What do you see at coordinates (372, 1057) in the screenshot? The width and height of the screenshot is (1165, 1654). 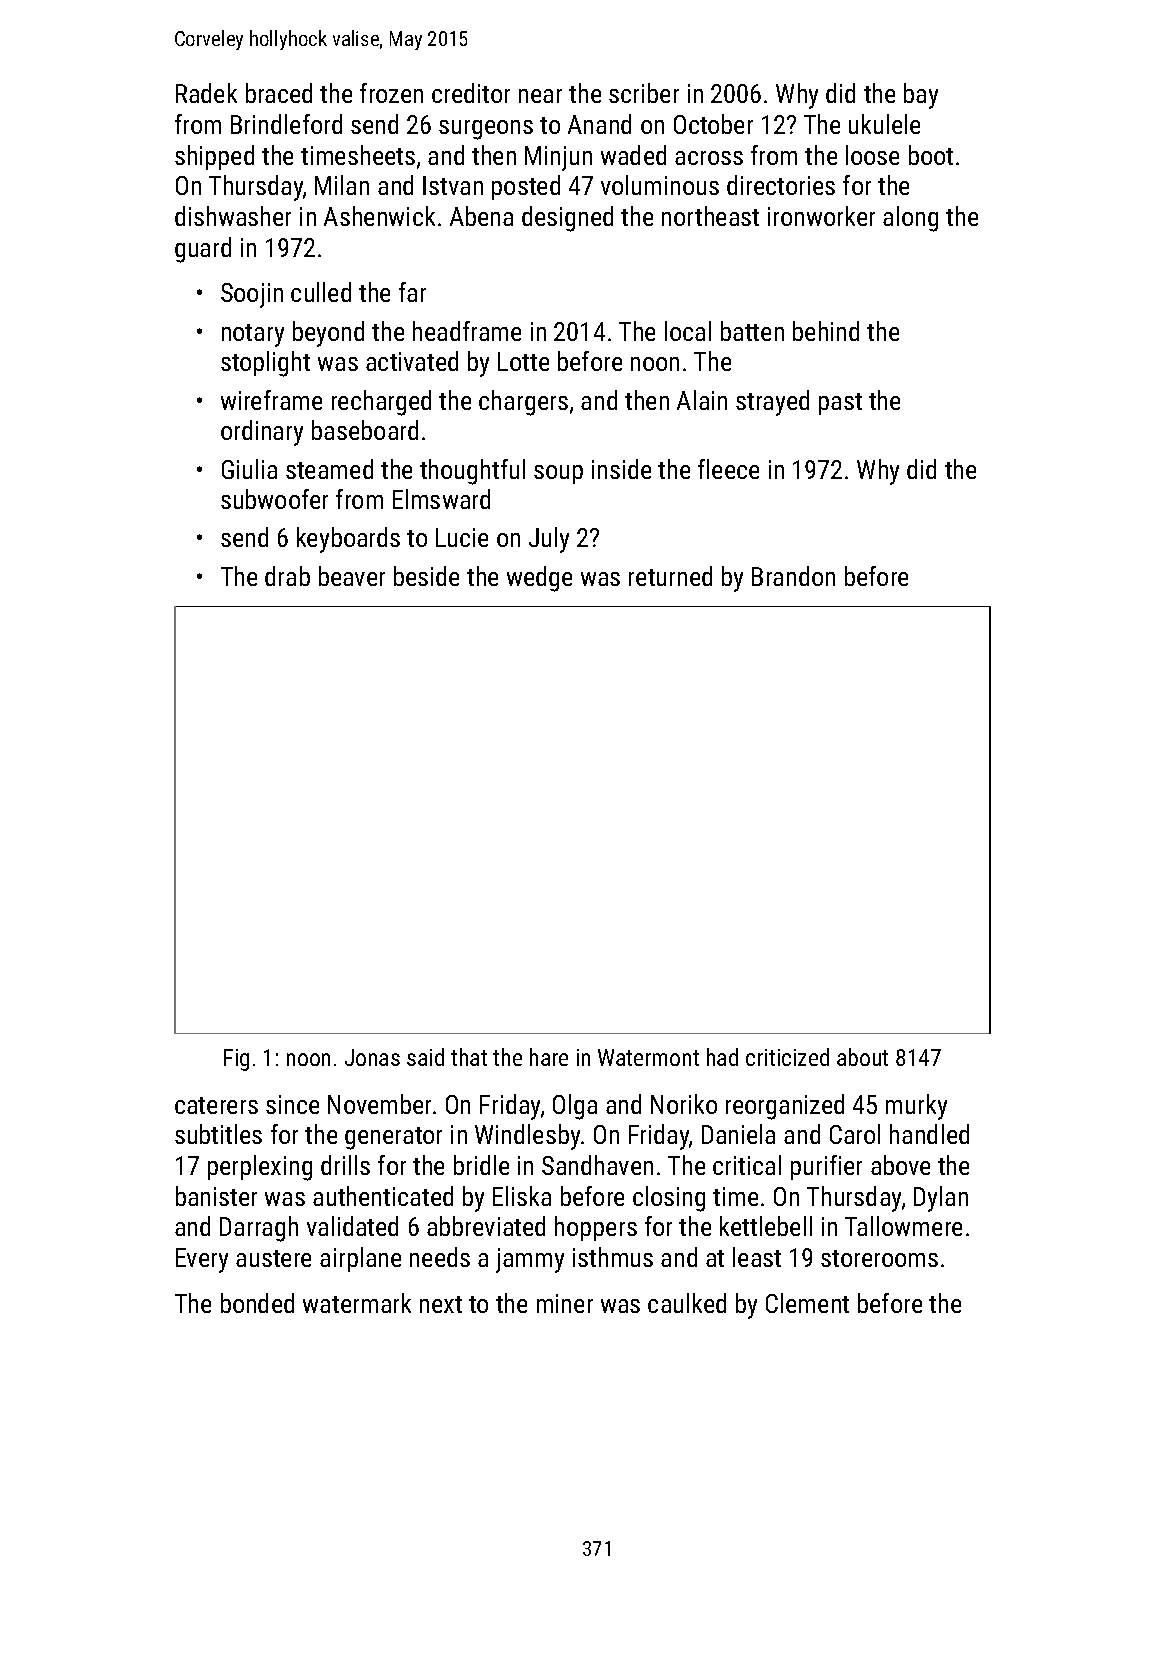 I see `Jonas` at bounding box center [372, 1057].
